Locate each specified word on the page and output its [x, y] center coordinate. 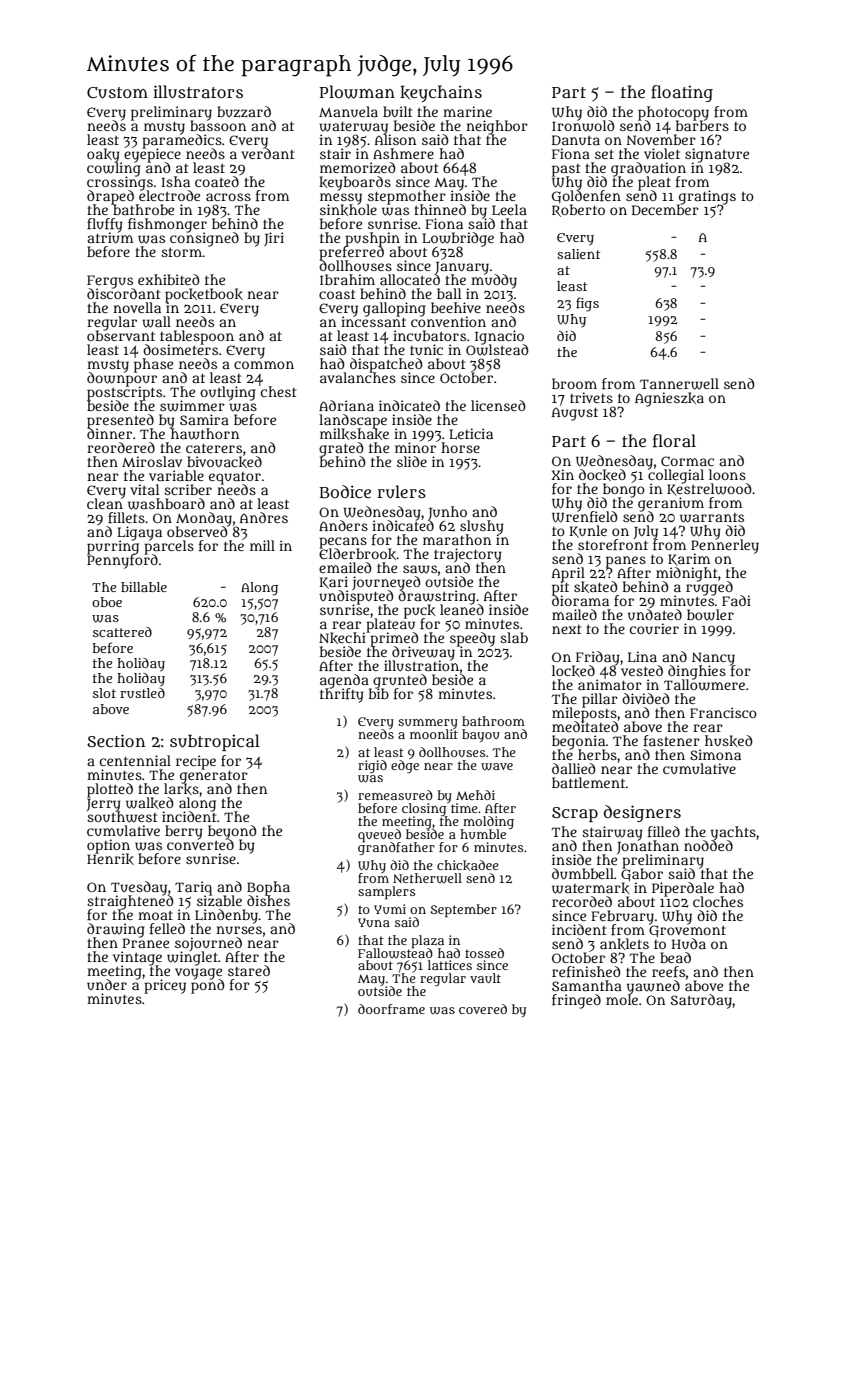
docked [602, 475]
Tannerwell [679, 384]
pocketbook [204, 295]
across [228, 197]
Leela [509, 209]
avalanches [358, 378]
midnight [686, 574]
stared [249, 970]
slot [104, 693]
